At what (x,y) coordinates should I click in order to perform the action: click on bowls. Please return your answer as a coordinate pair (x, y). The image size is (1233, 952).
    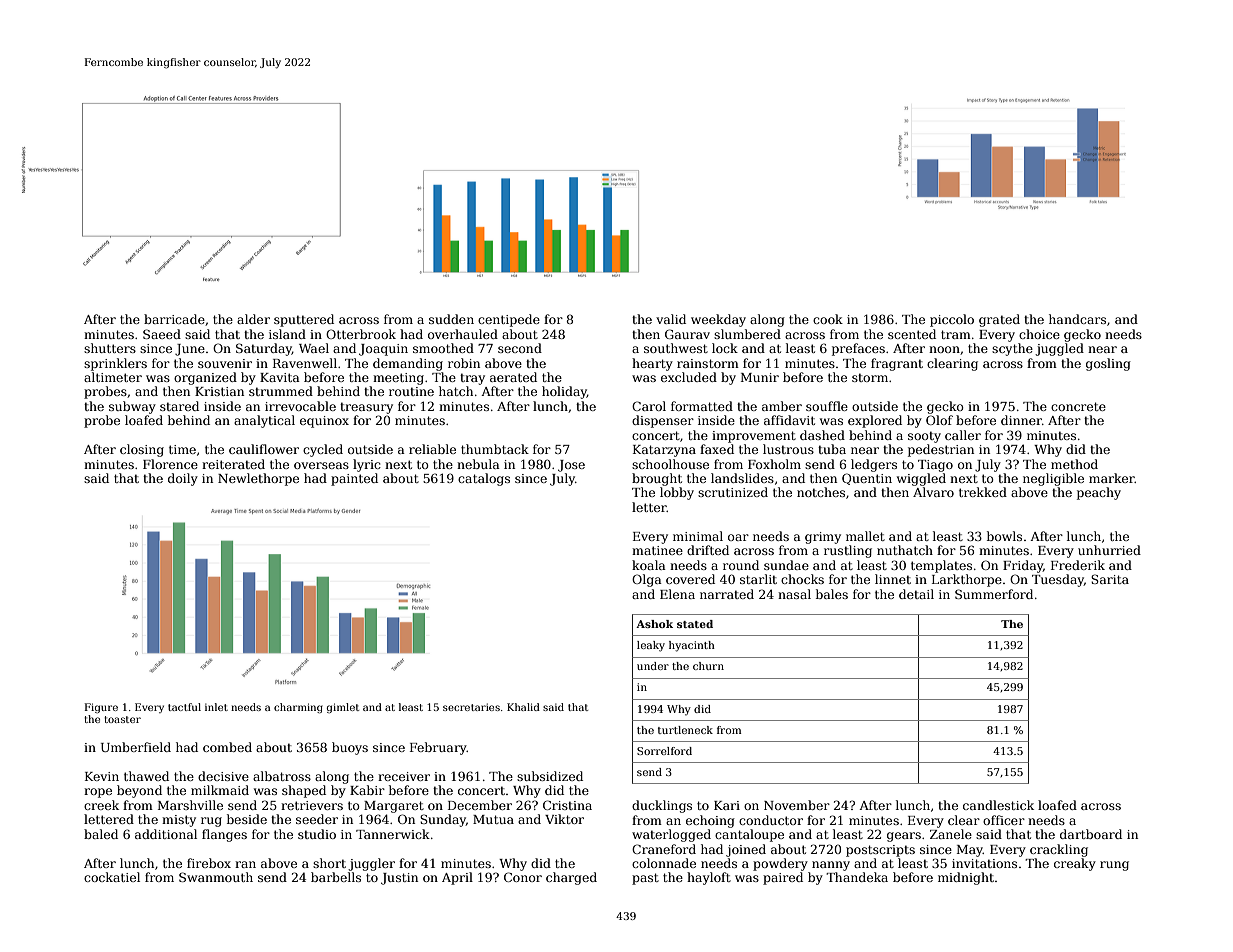
    Looking at the image, I should click on (1004, 536).
